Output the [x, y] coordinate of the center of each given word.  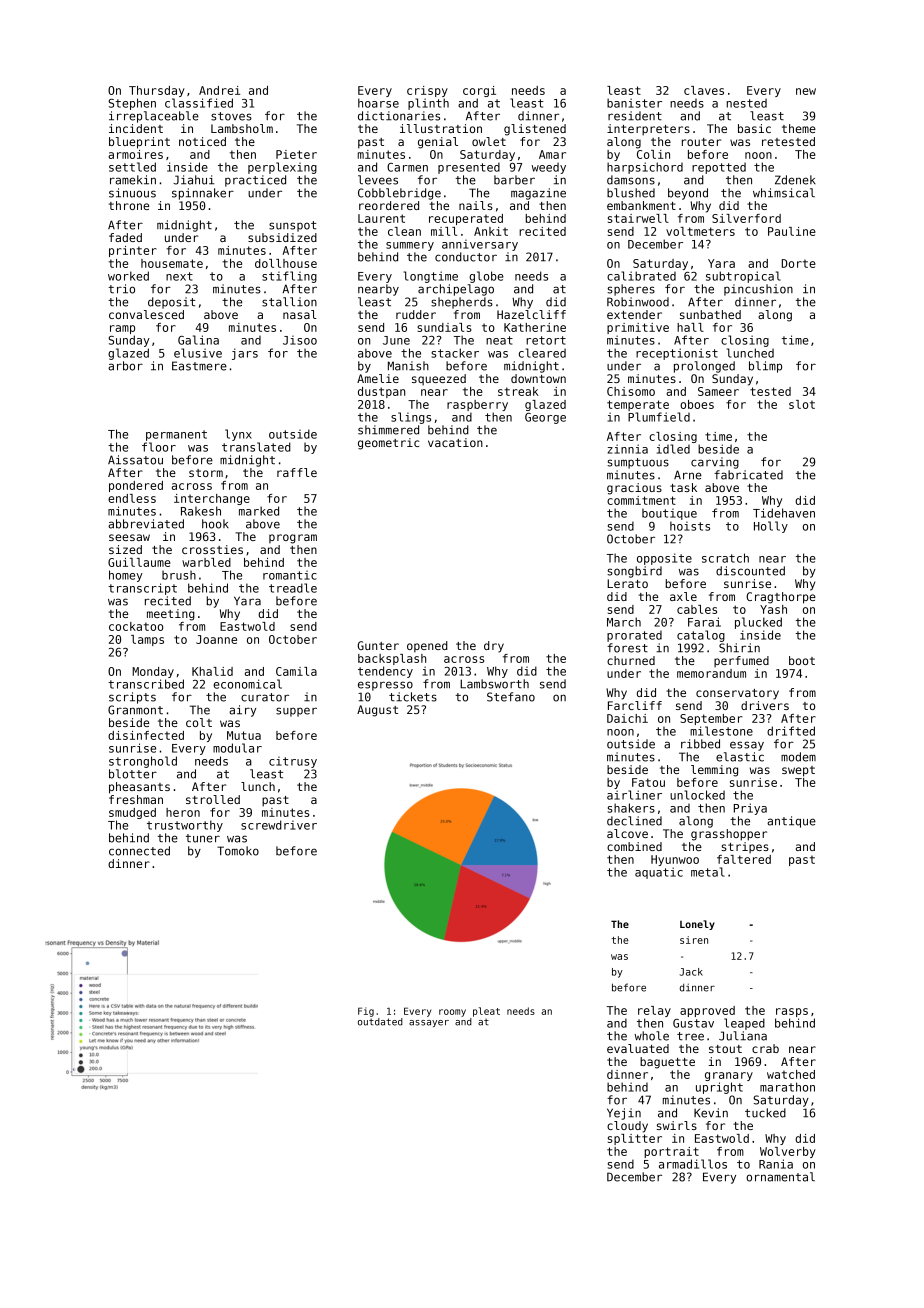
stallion [289, 302]
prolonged [704, 367]
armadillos [693, 1164]
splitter [635, 1139]
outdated [380, 1022]
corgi [479, 91]
